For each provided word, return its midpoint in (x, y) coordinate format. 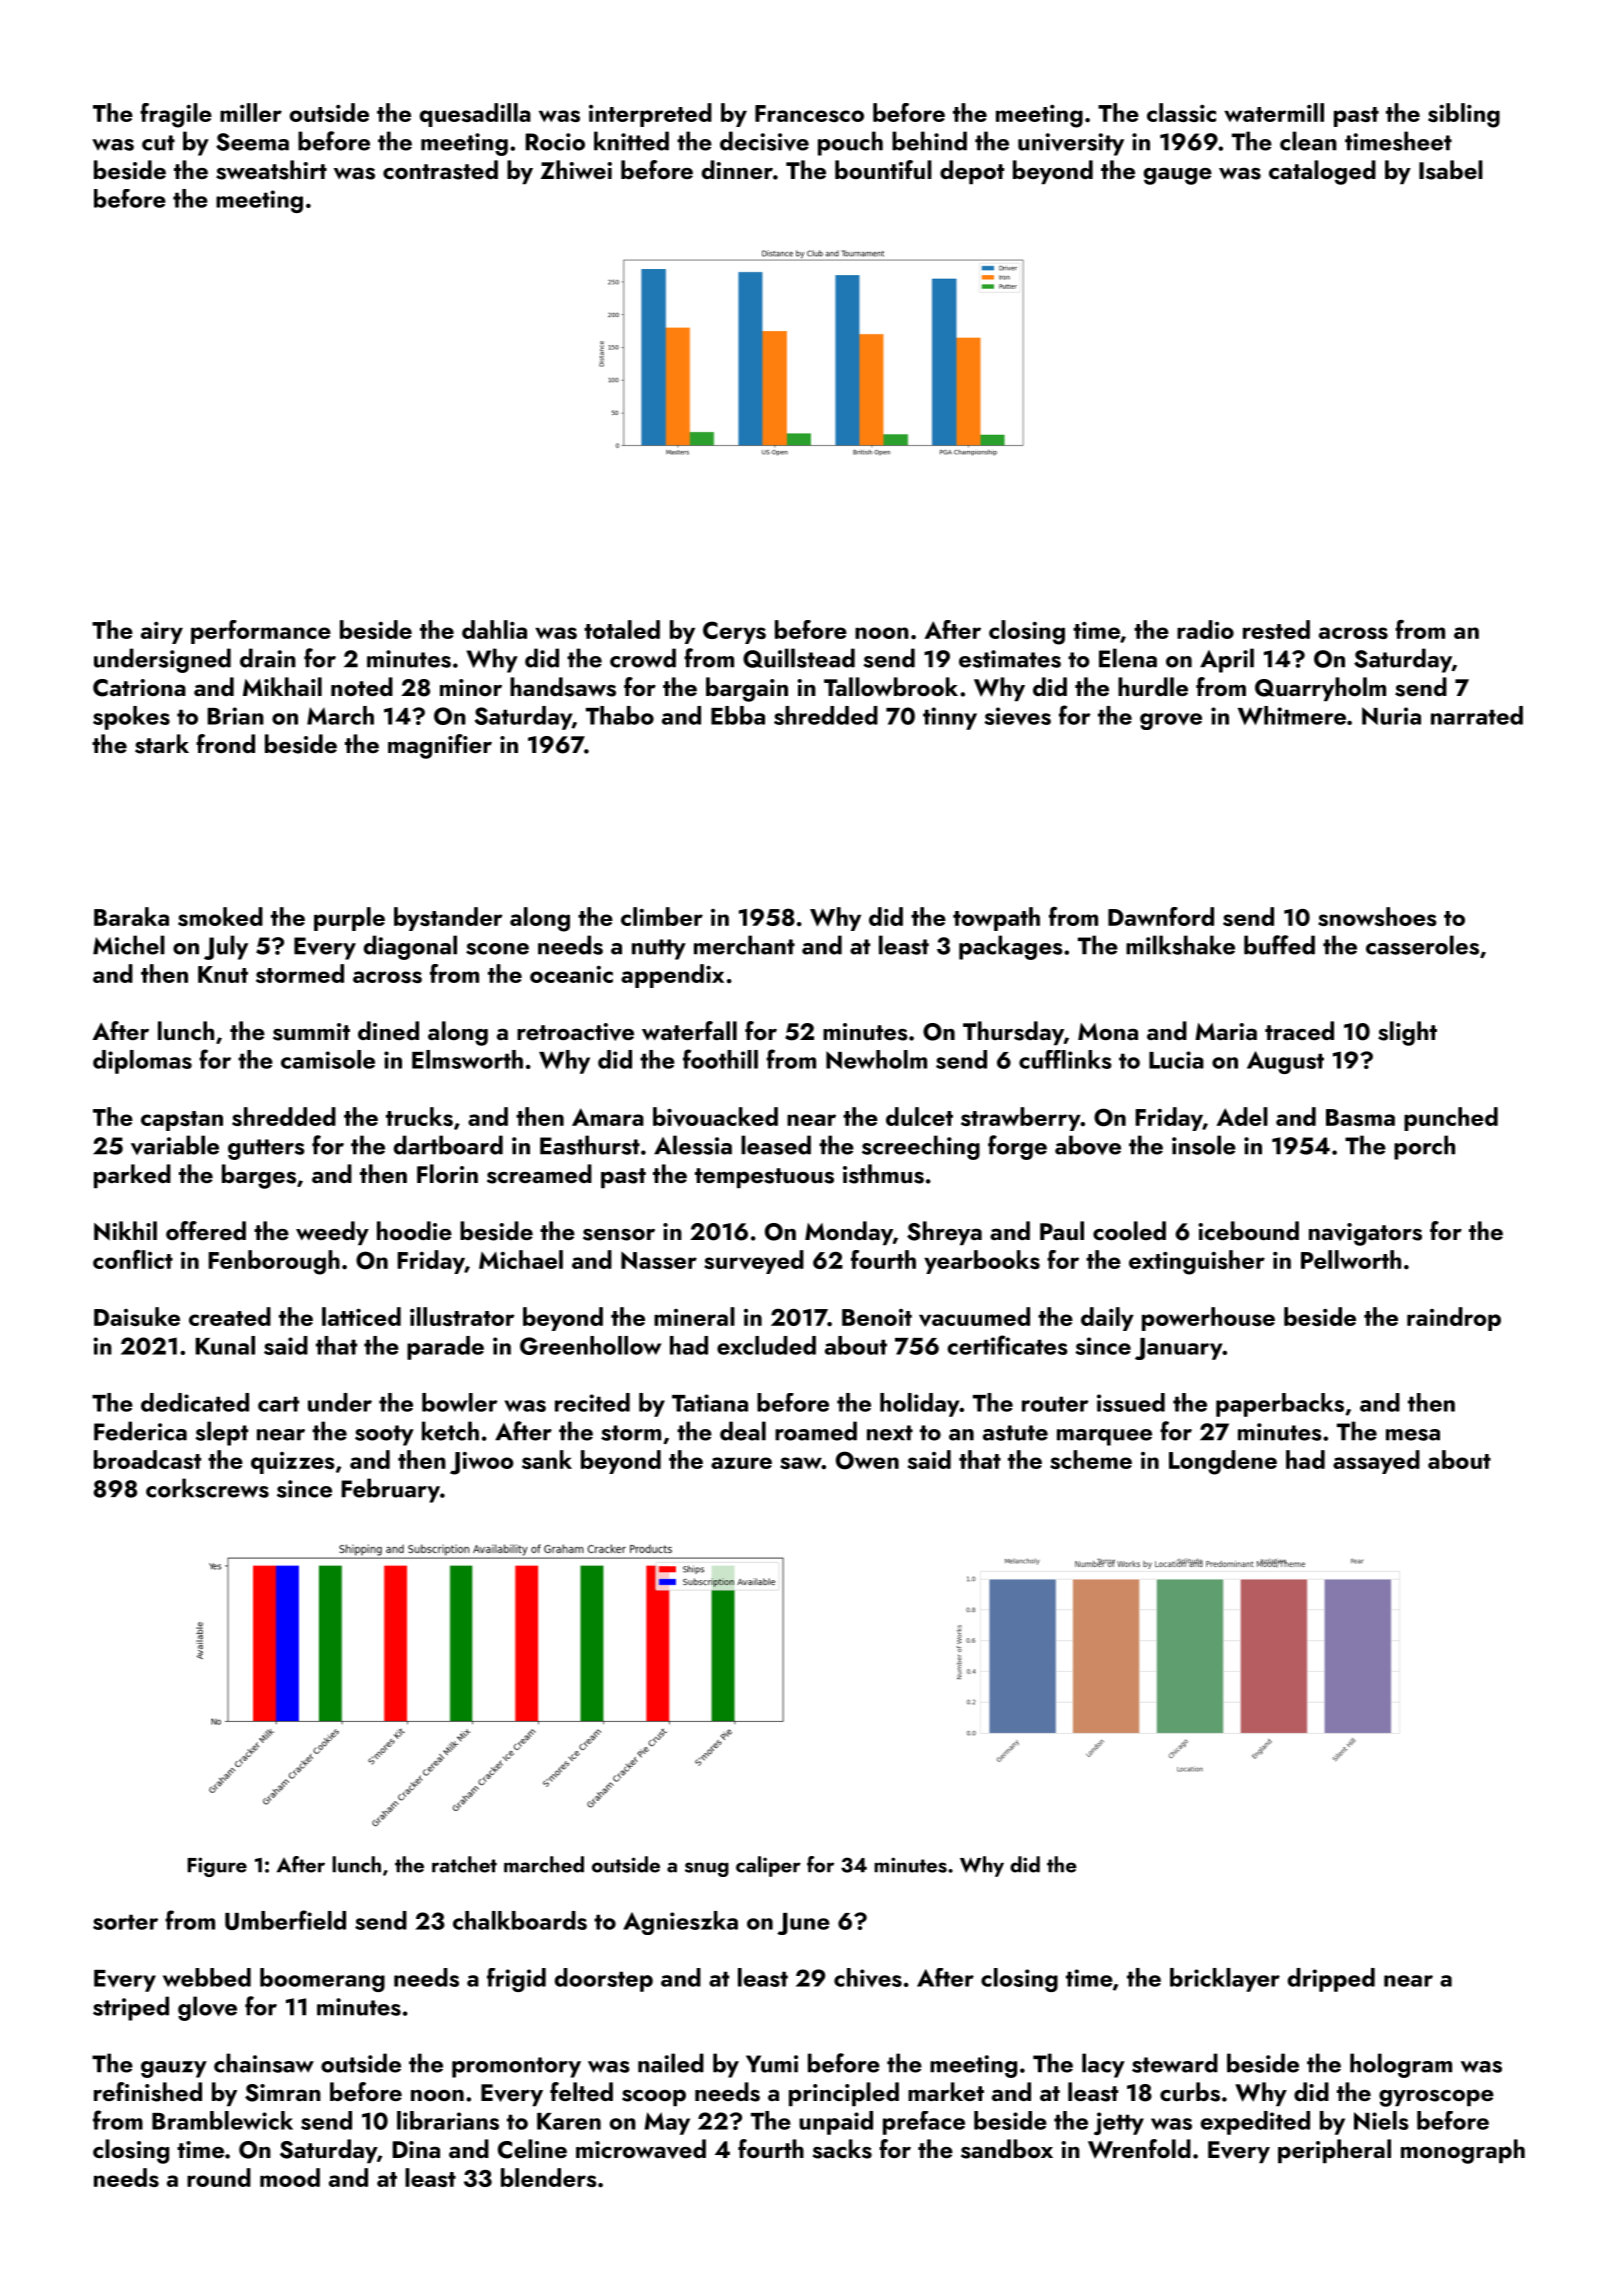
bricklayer (1225, 1980)
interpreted (650, 115)
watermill (1274, 112)
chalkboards (520, 1920)
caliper (768, 1866)
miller (251, 112)
